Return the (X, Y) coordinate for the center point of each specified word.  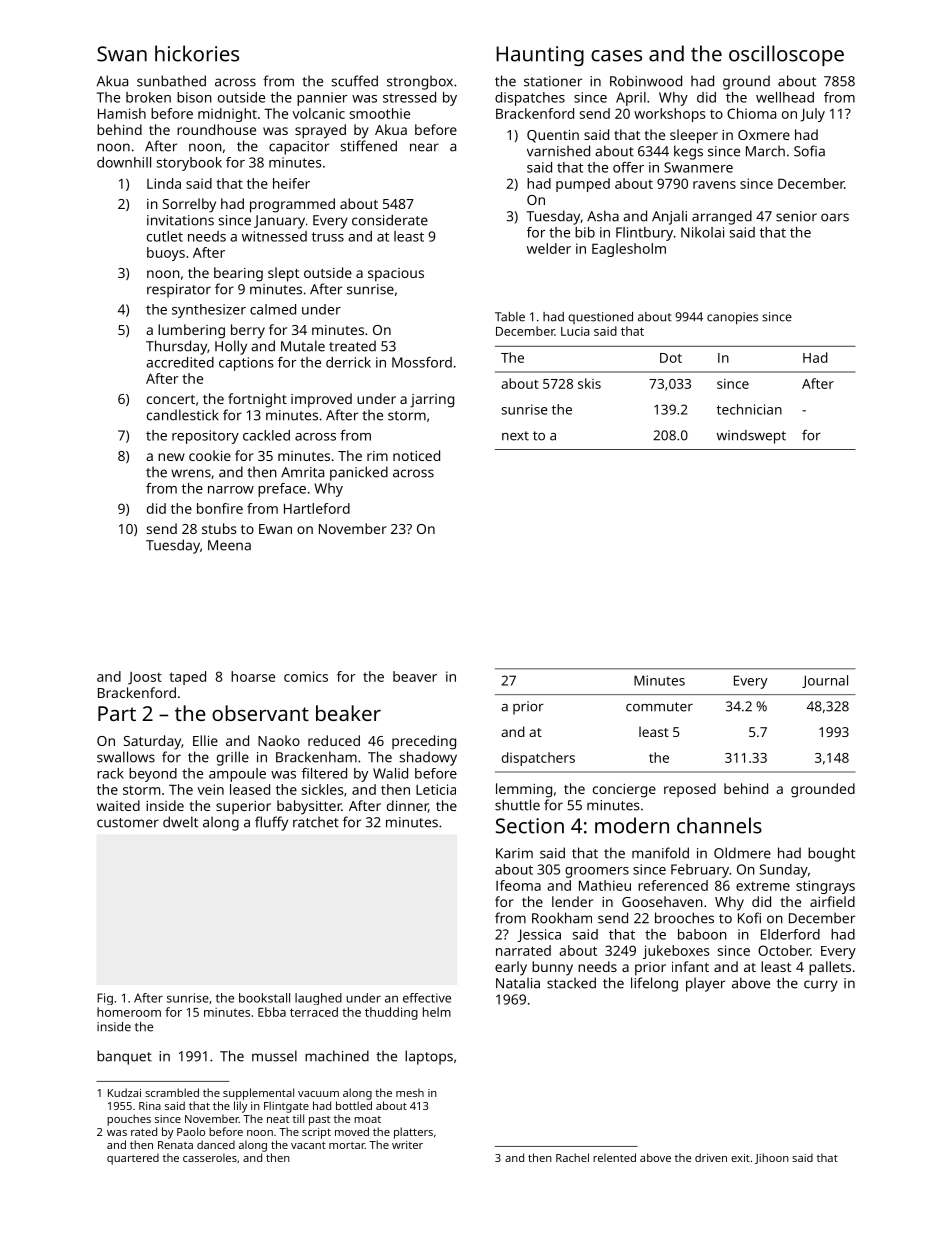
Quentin (553, 136)
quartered (133, 1159)
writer (407, 1145)
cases (616, 56)
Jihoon (772, 1158)
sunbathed (171, 81)
